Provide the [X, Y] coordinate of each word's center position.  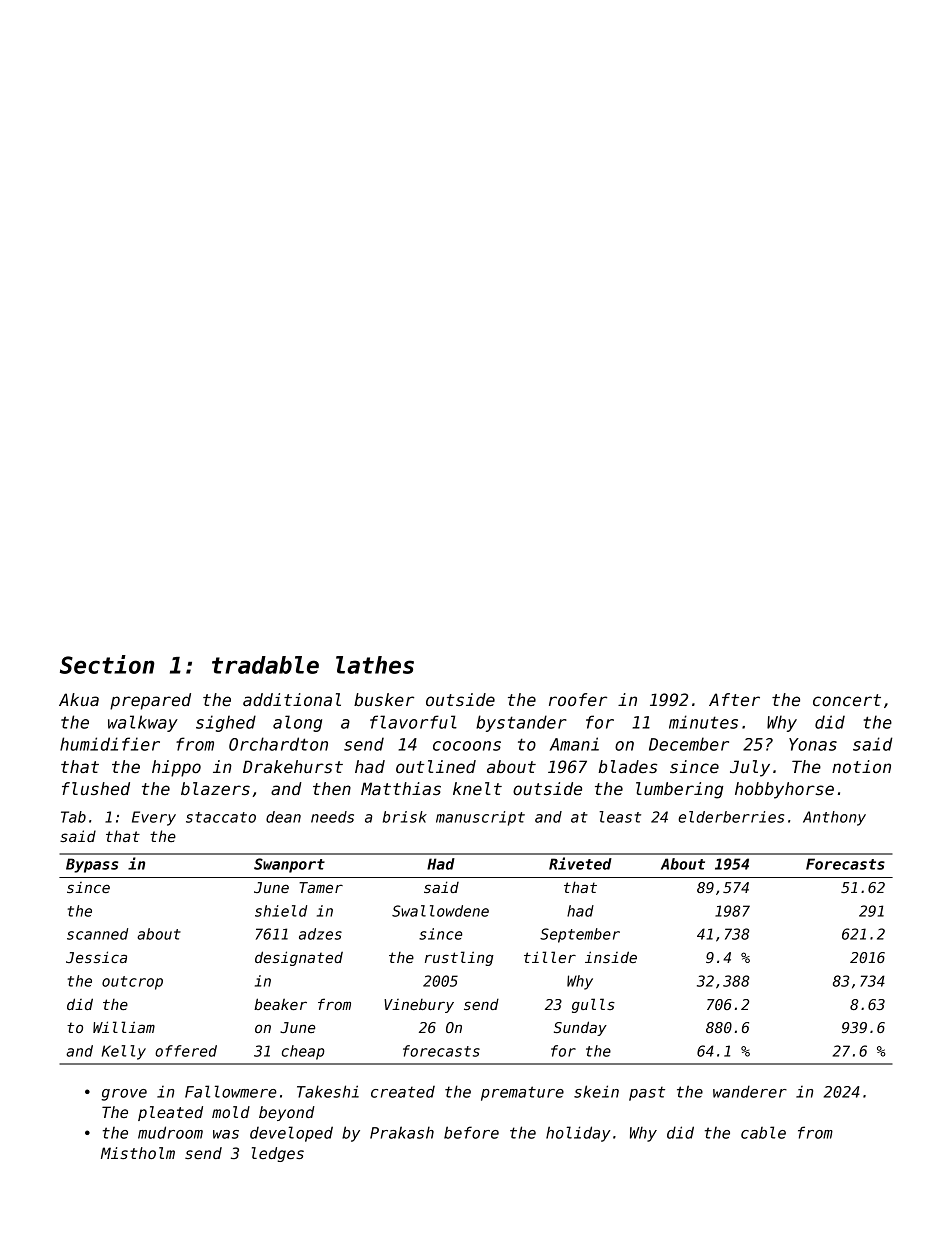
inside [611, 957]
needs [332, 817]
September [580, 935]
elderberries [731, 817]
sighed [226, 723]
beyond [287, 1113]
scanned [97, 934]
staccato [221, 817]
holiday [578, 1134]
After [734, 700]
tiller [550, 957]
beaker [280, 1004]
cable [763, 1132]
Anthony [834, 818]
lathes [375, 665]
